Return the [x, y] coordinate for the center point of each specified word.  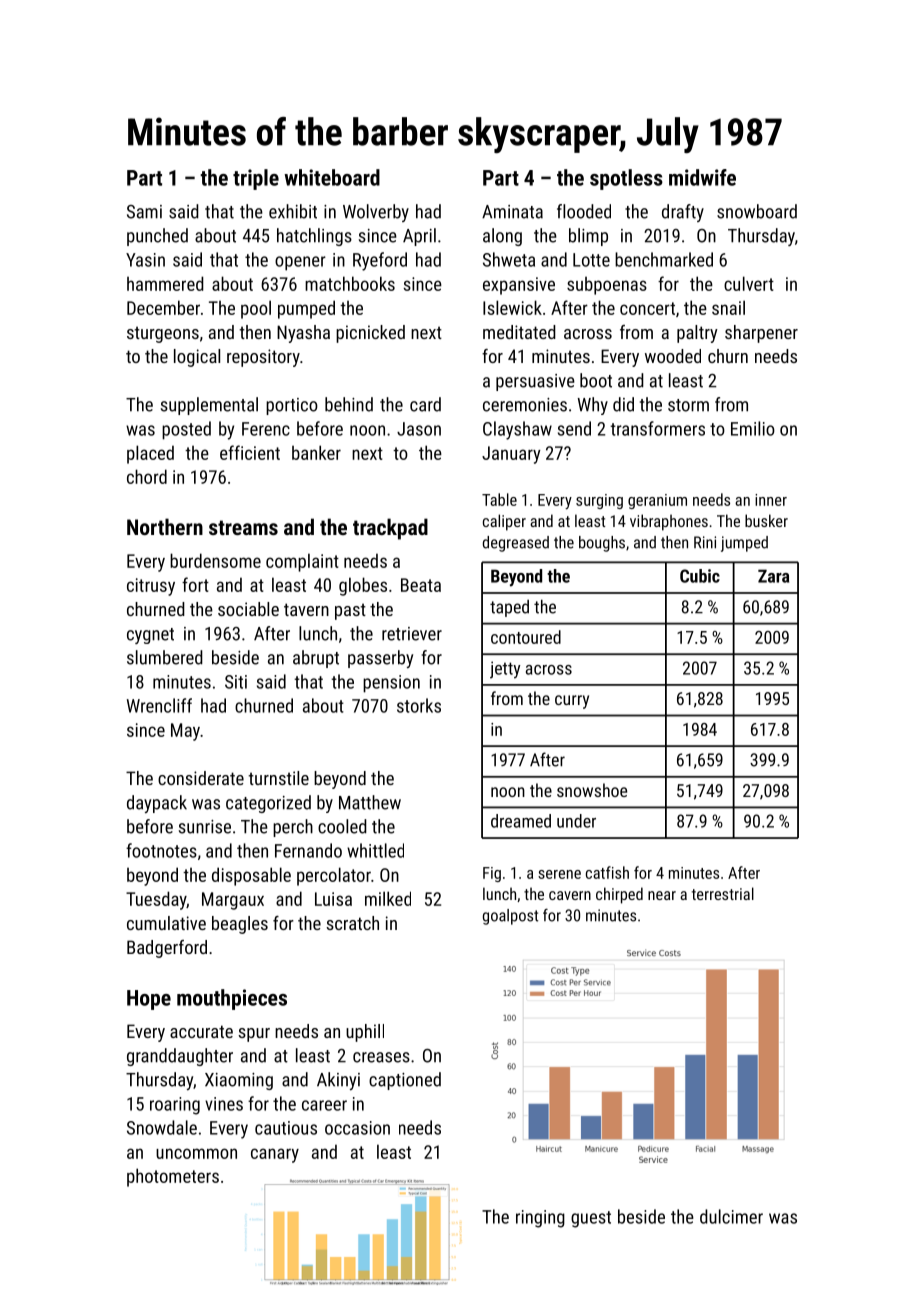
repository [263, 358]
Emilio [753, 428]
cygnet [150, 636]
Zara [773, 576]
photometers [173, 1177]
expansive [519, 286]
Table [499, 499]
